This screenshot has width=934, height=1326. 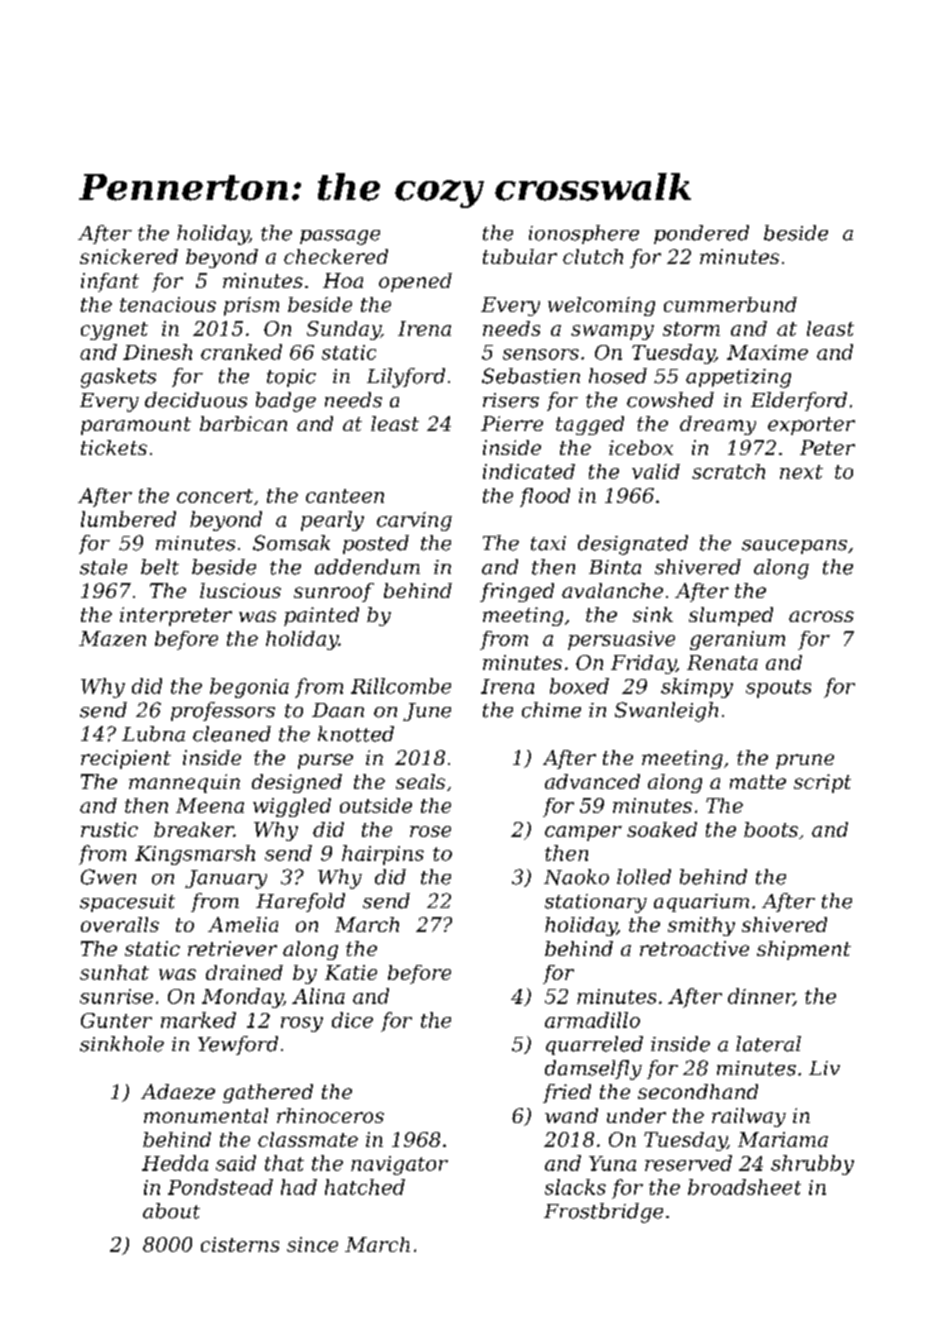 What do you see at coordinates (110, 282) in the screenshot?
I see `infant` at bounding box center [110, 282].
